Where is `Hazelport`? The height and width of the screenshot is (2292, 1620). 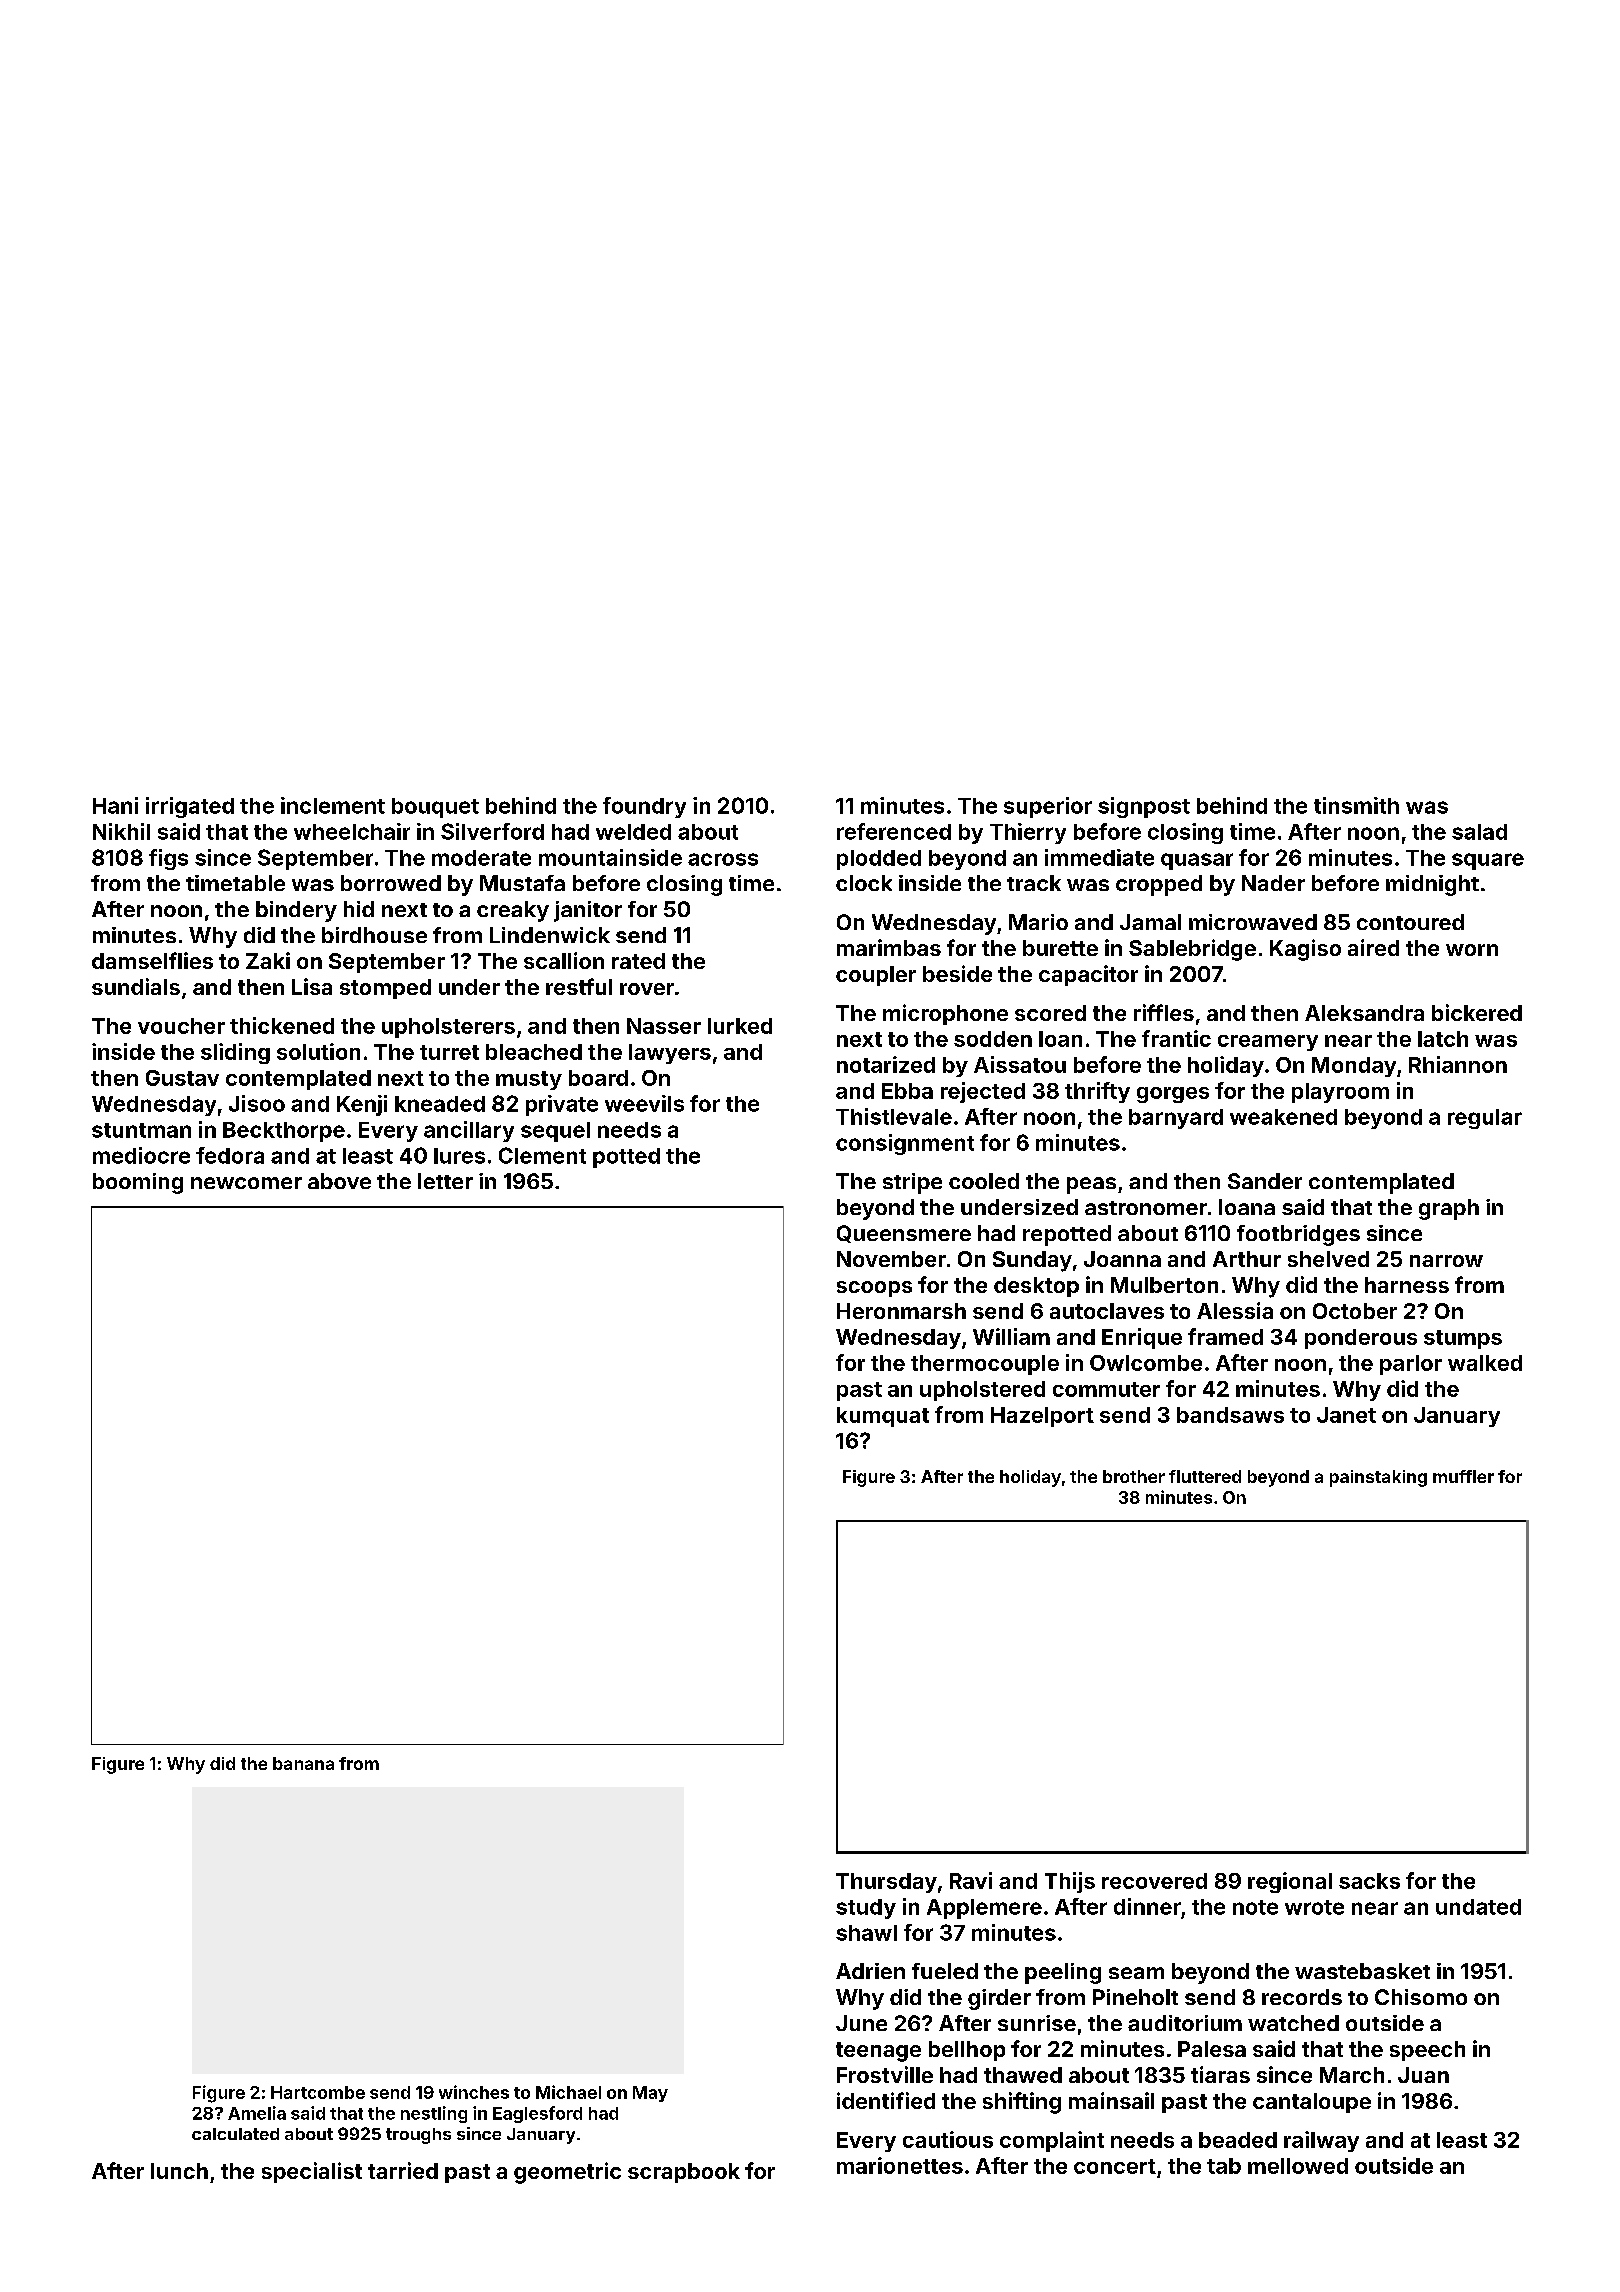 Hazelport is located at coordinates (1042, 1417).
